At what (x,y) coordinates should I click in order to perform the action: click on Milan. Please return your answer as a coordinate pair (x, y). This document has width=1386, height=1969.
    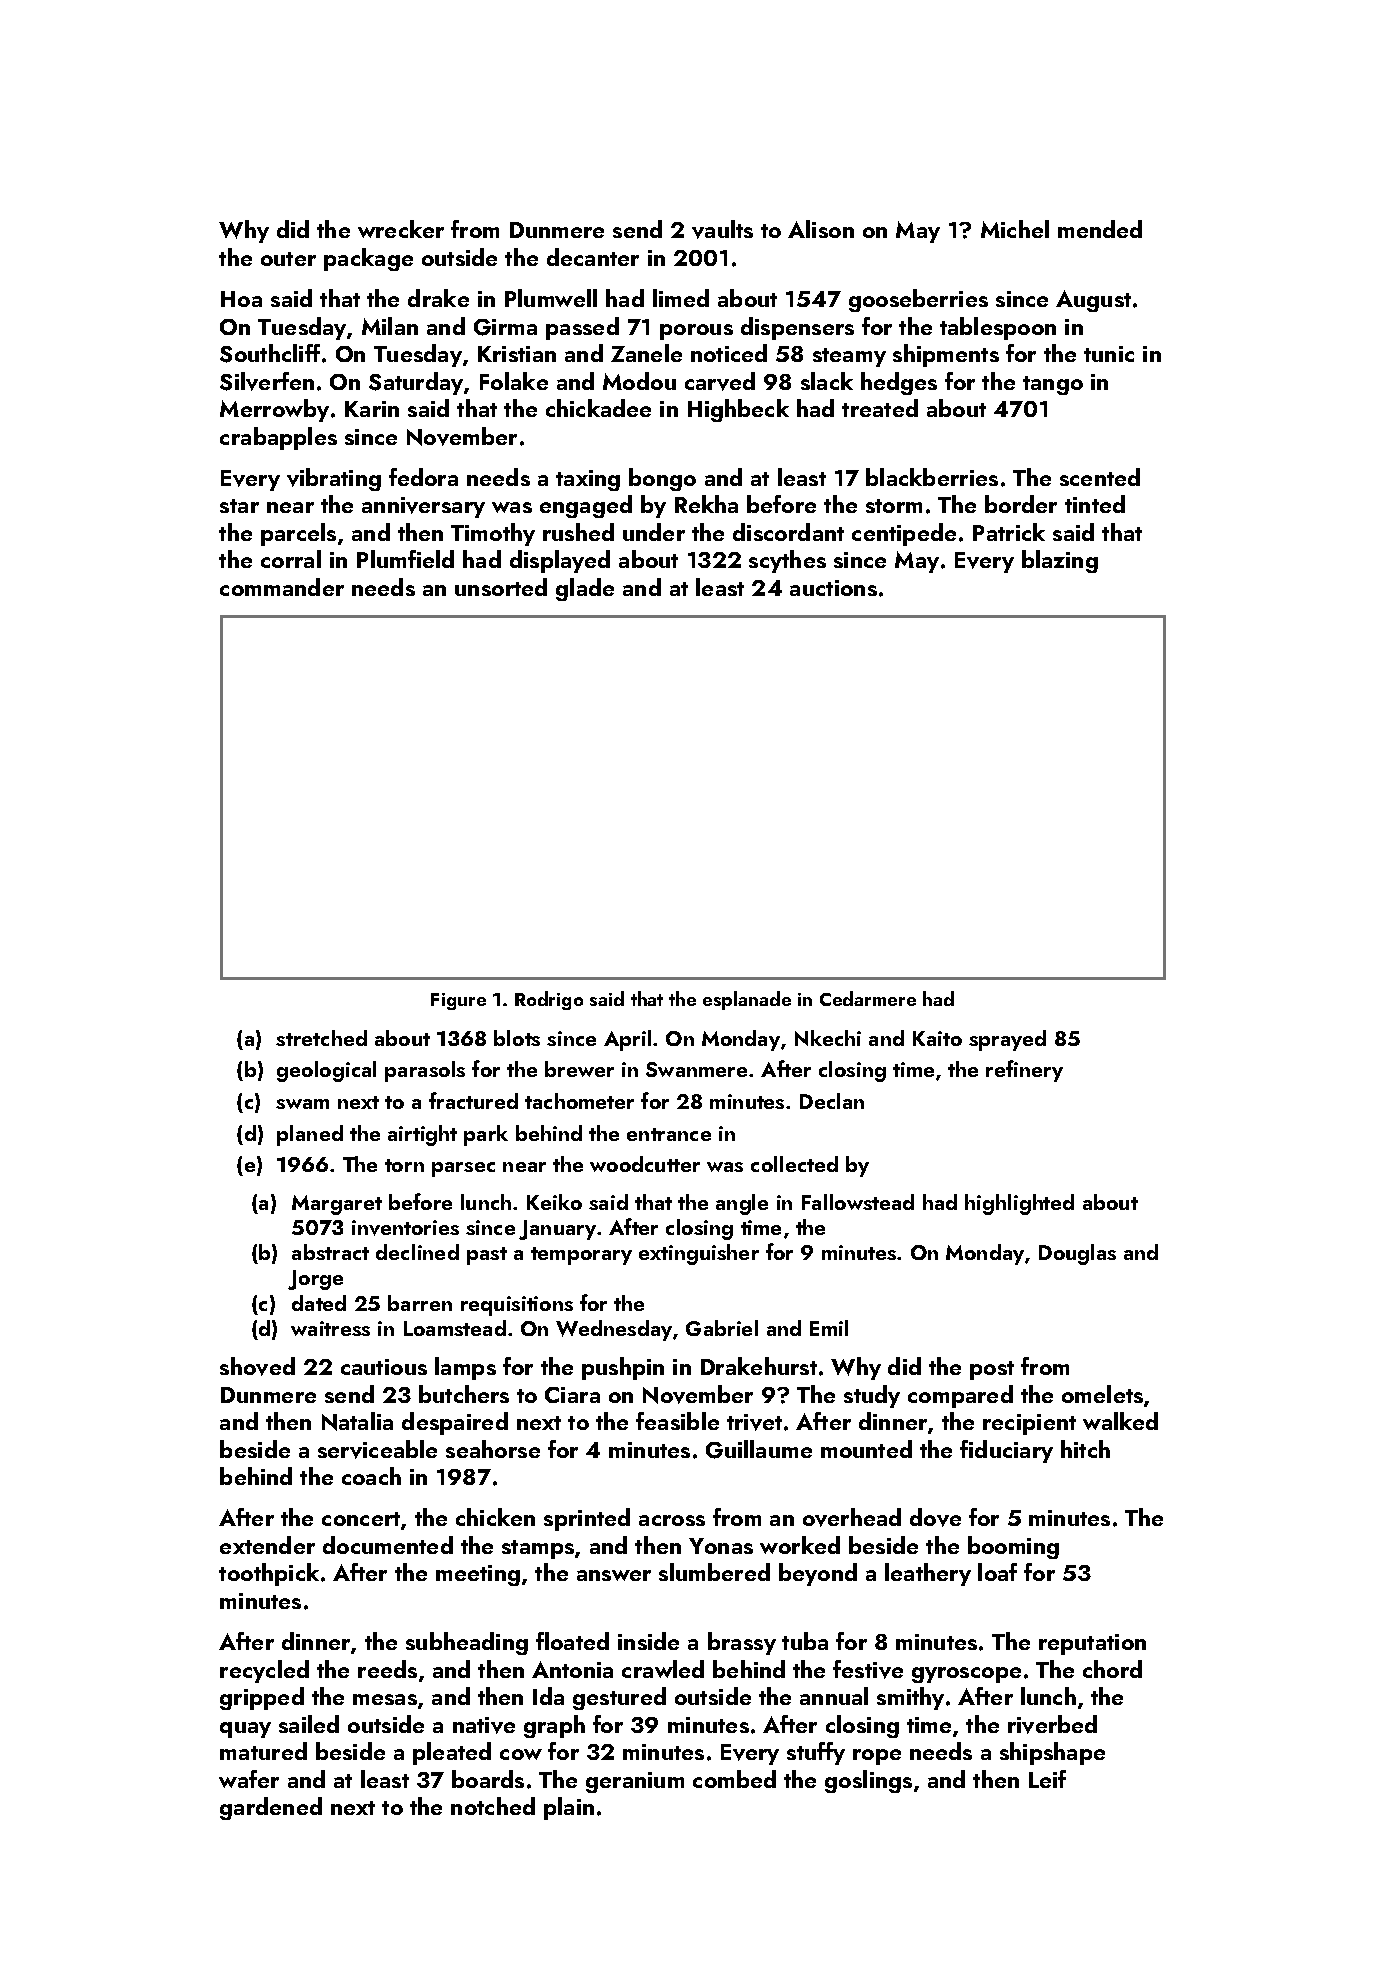
    Looking at the image, I should click on (390, 326).
